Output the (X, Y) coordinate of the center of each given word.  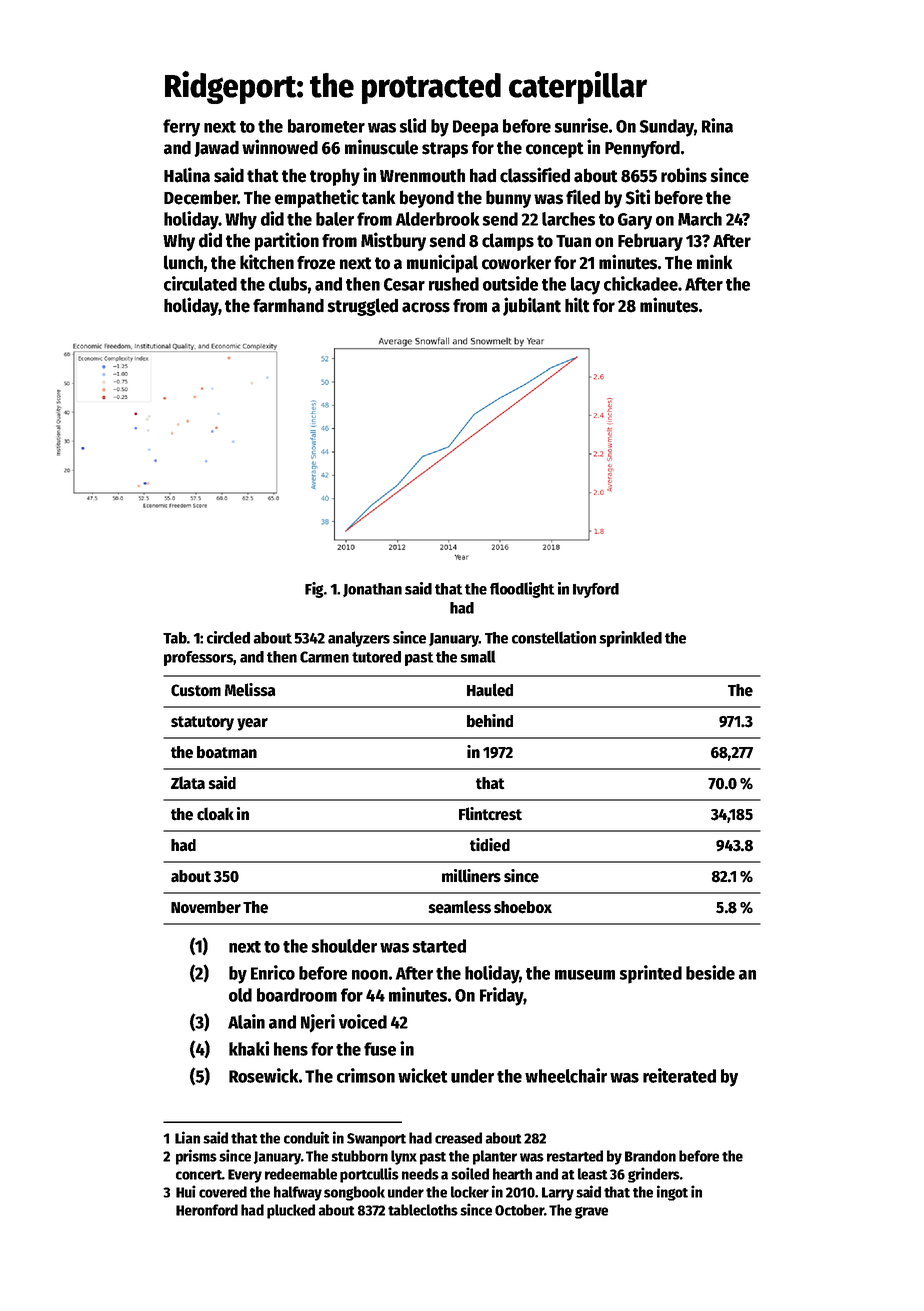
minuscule (381, 147)
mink (715, 261)
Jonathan (372, 590)
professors (198, 658)
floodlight (522, 590)
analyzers (359, 639)
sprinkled (630, 639)
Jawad (216, 149)
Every (245, 1176)
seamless (459, 907)
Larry (558, 1194)
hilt (577, 305)
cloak (215, 814)
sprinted (650, 974)
